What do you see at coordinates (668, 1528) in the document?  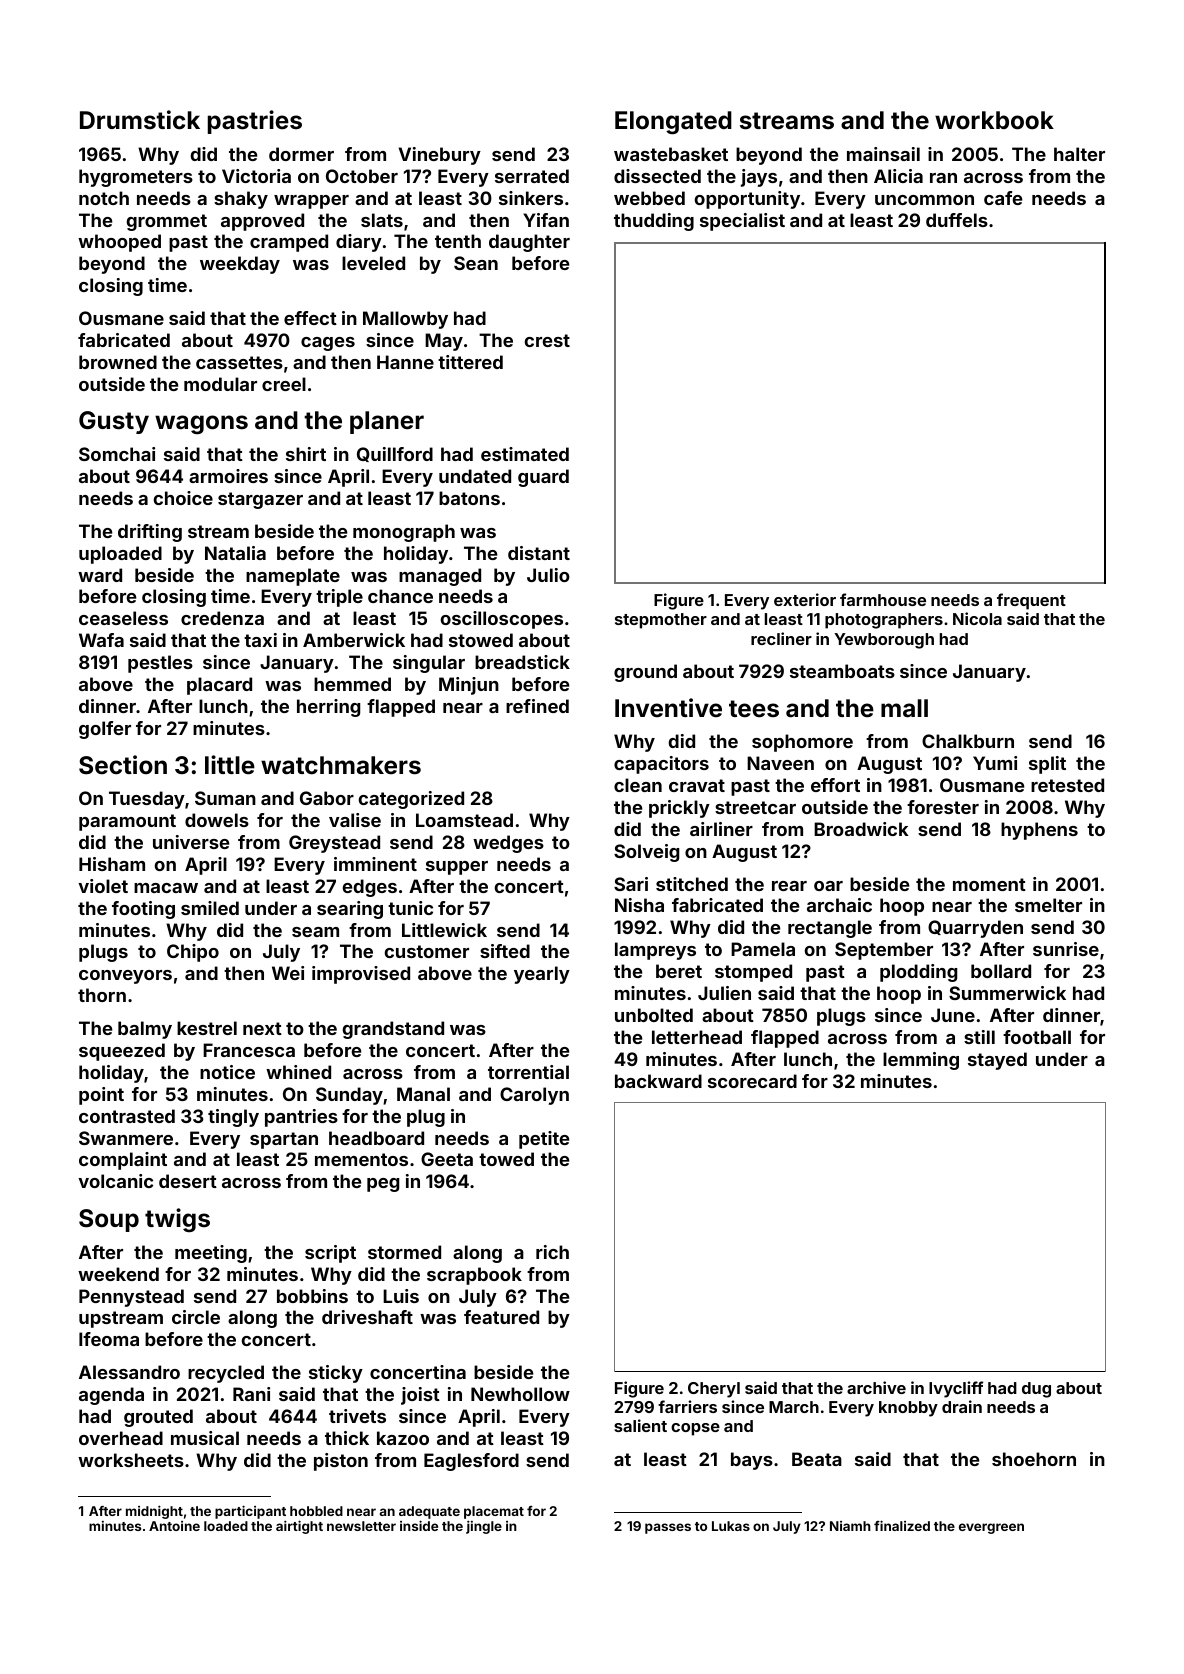 I see `passes` at bounding box center [668, 1528].
